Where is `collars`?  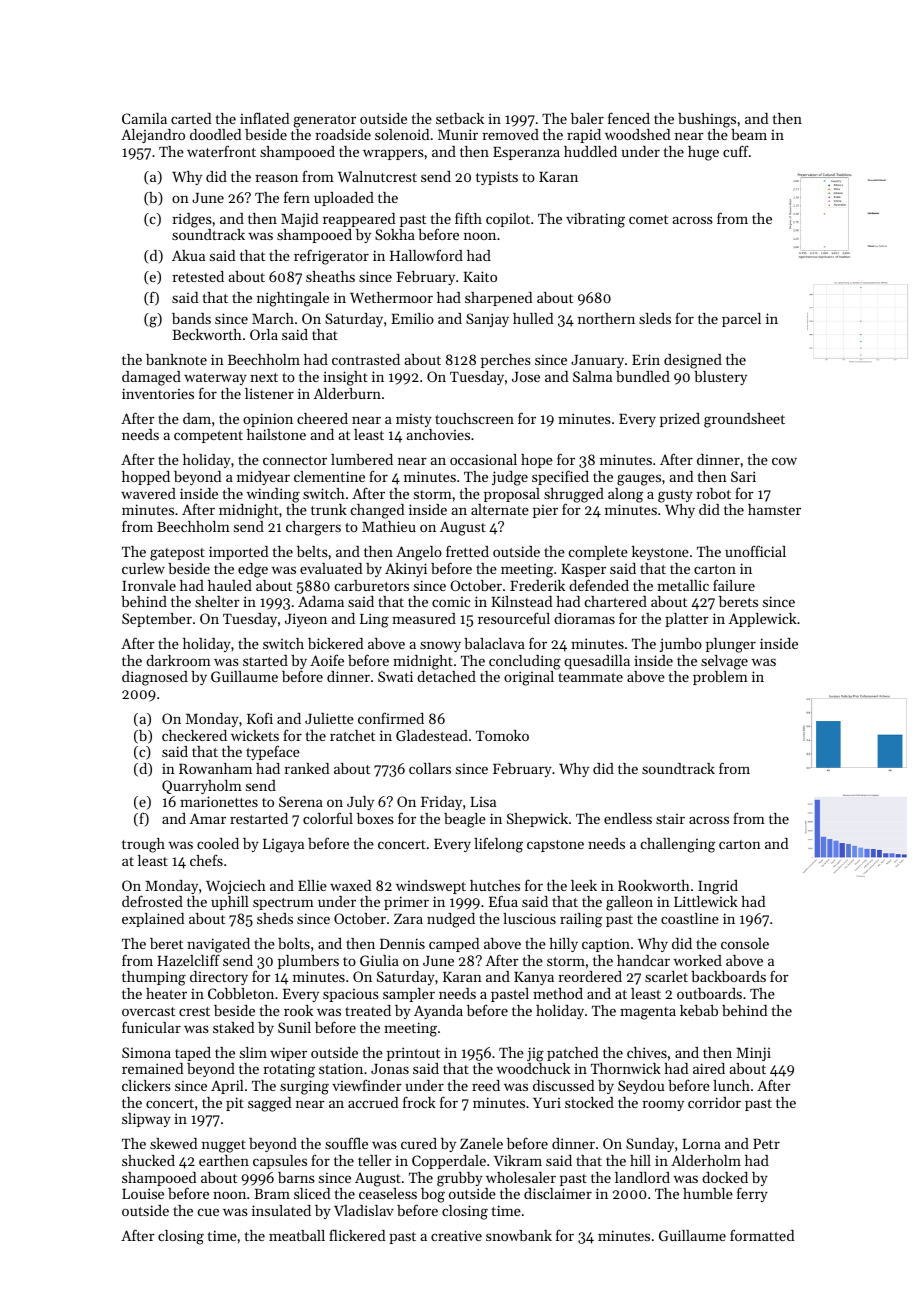 collars is located at coordinates (430, 768).
